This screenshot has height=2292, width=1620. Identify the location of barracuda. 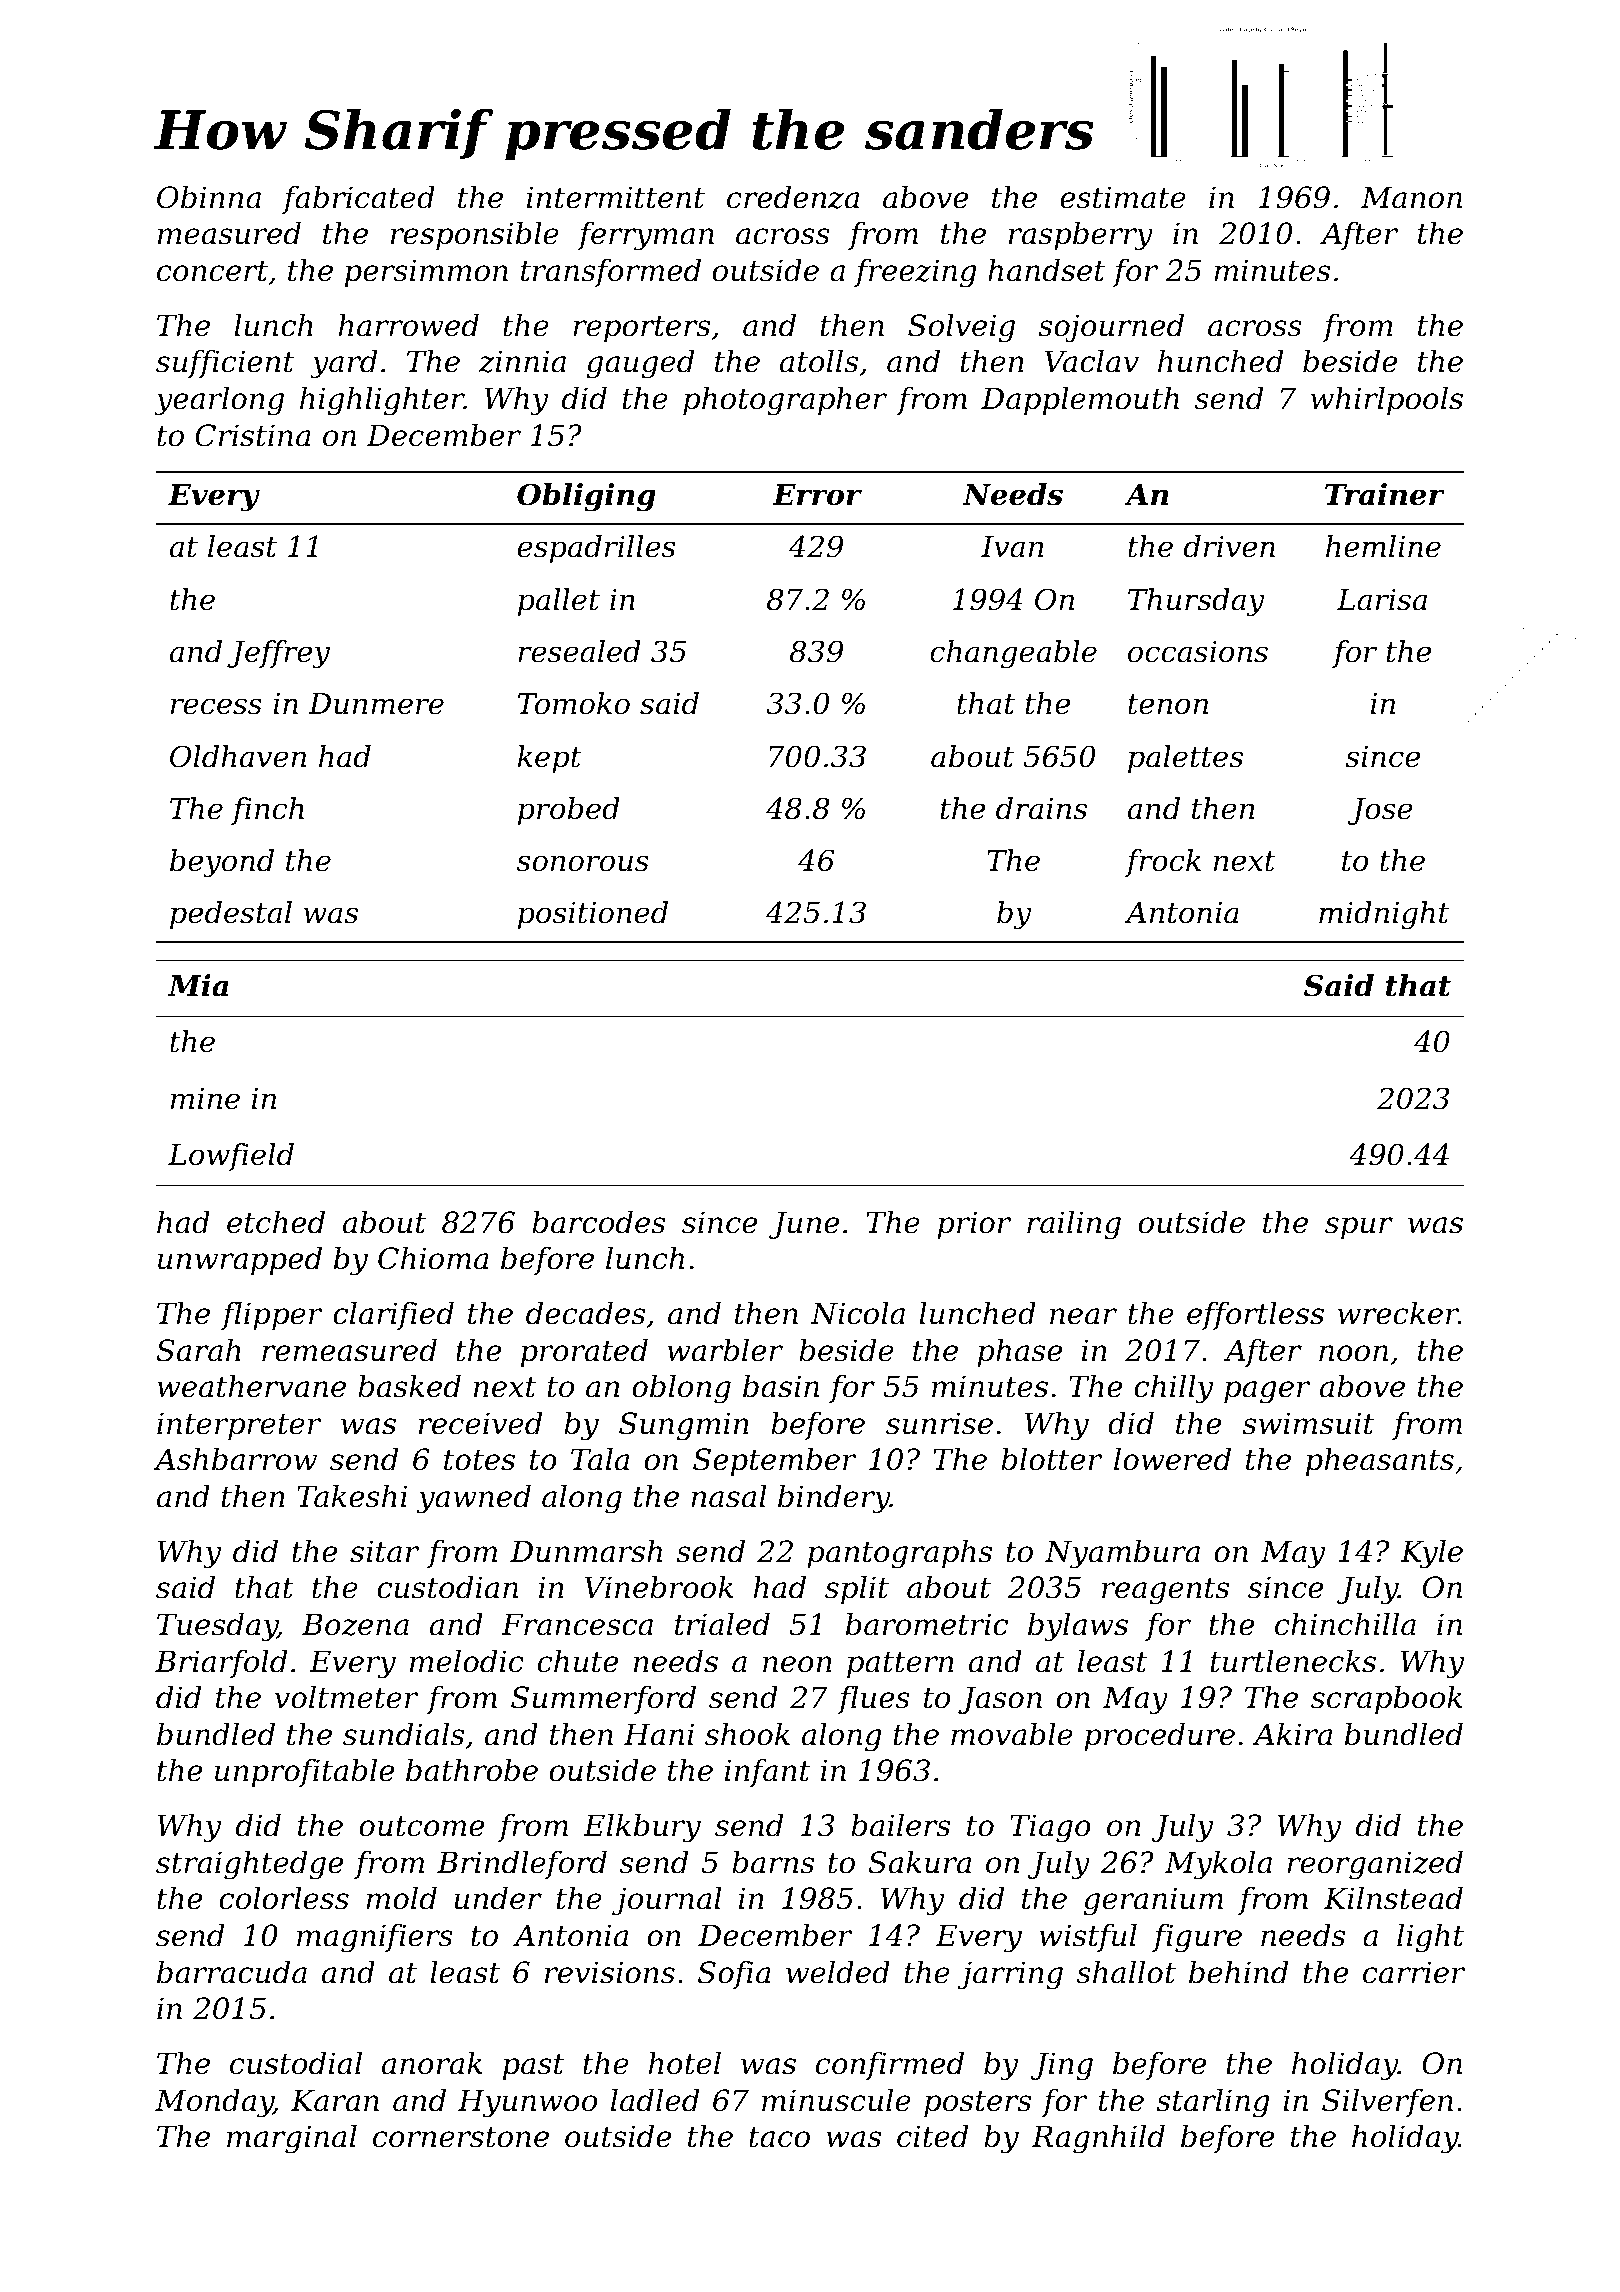
(232, 1972).
